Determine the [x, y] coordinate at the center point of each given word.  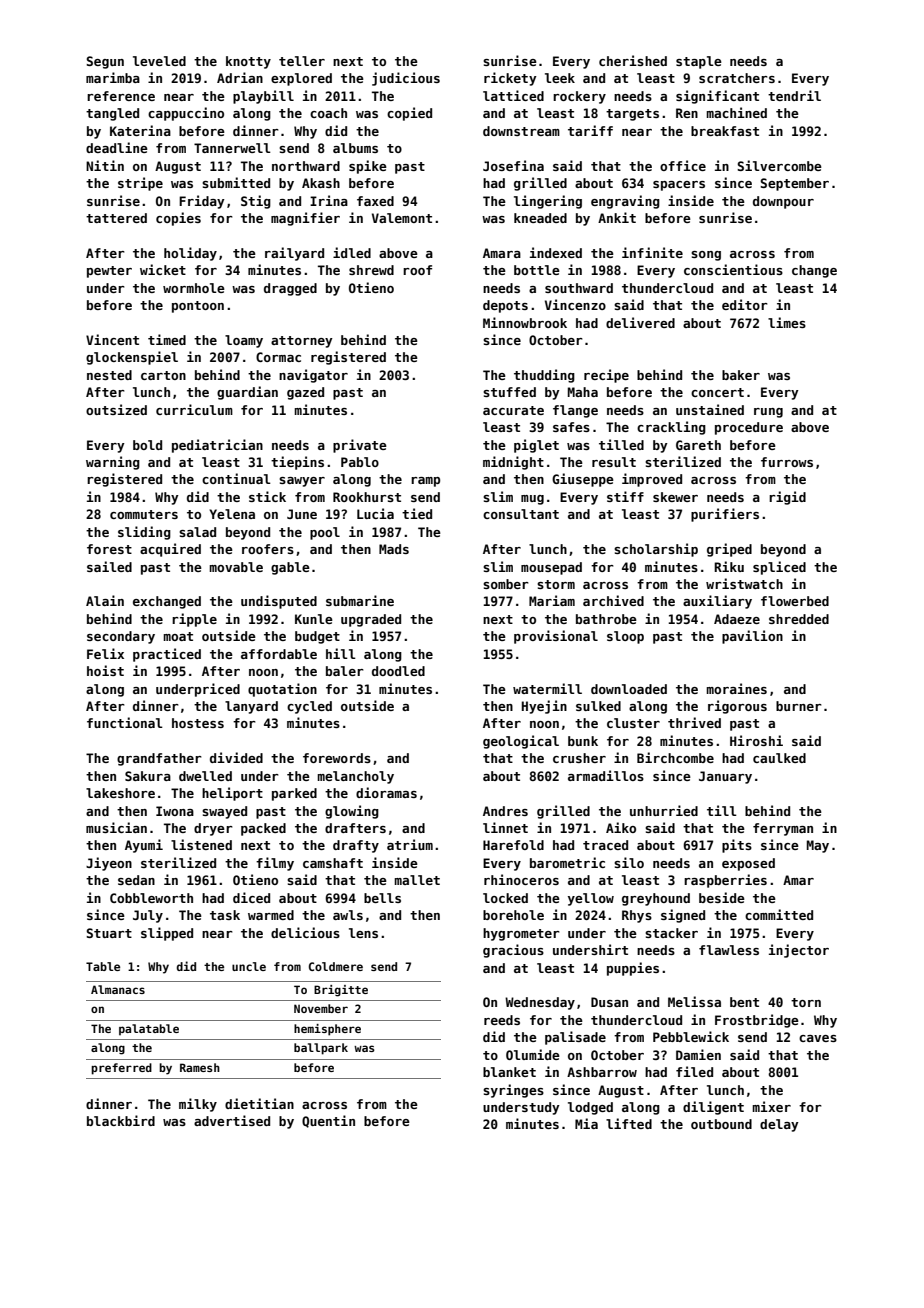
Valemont [402, 218]
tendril [794, 95]
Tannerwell [232, 148]
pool [325, 533]
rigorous [737, 707]
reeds [502, 1020]
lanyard [251, 707]
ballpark [321, 1049]
